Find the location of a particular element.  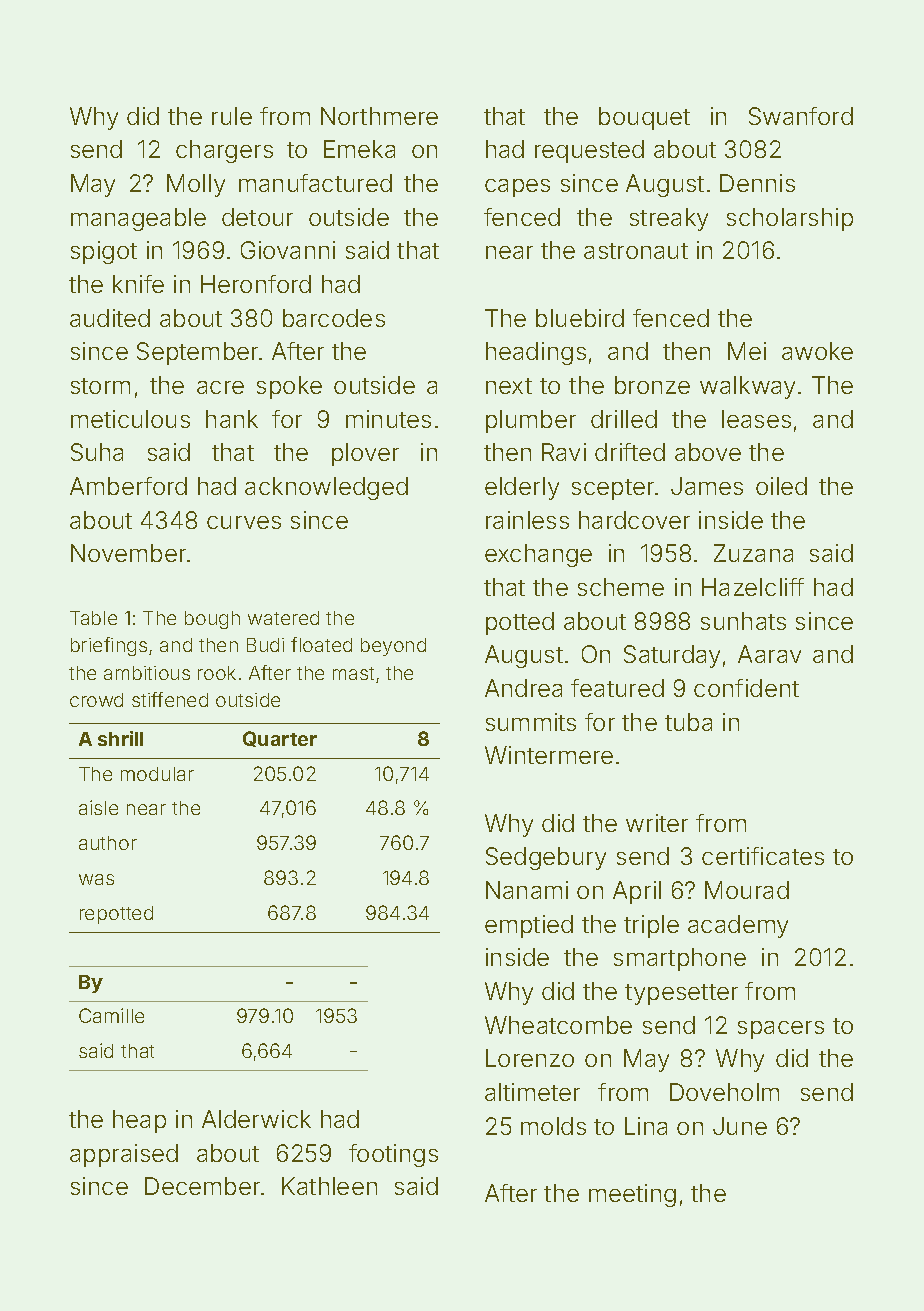

Aarav is located at coordinates (769, 654).
